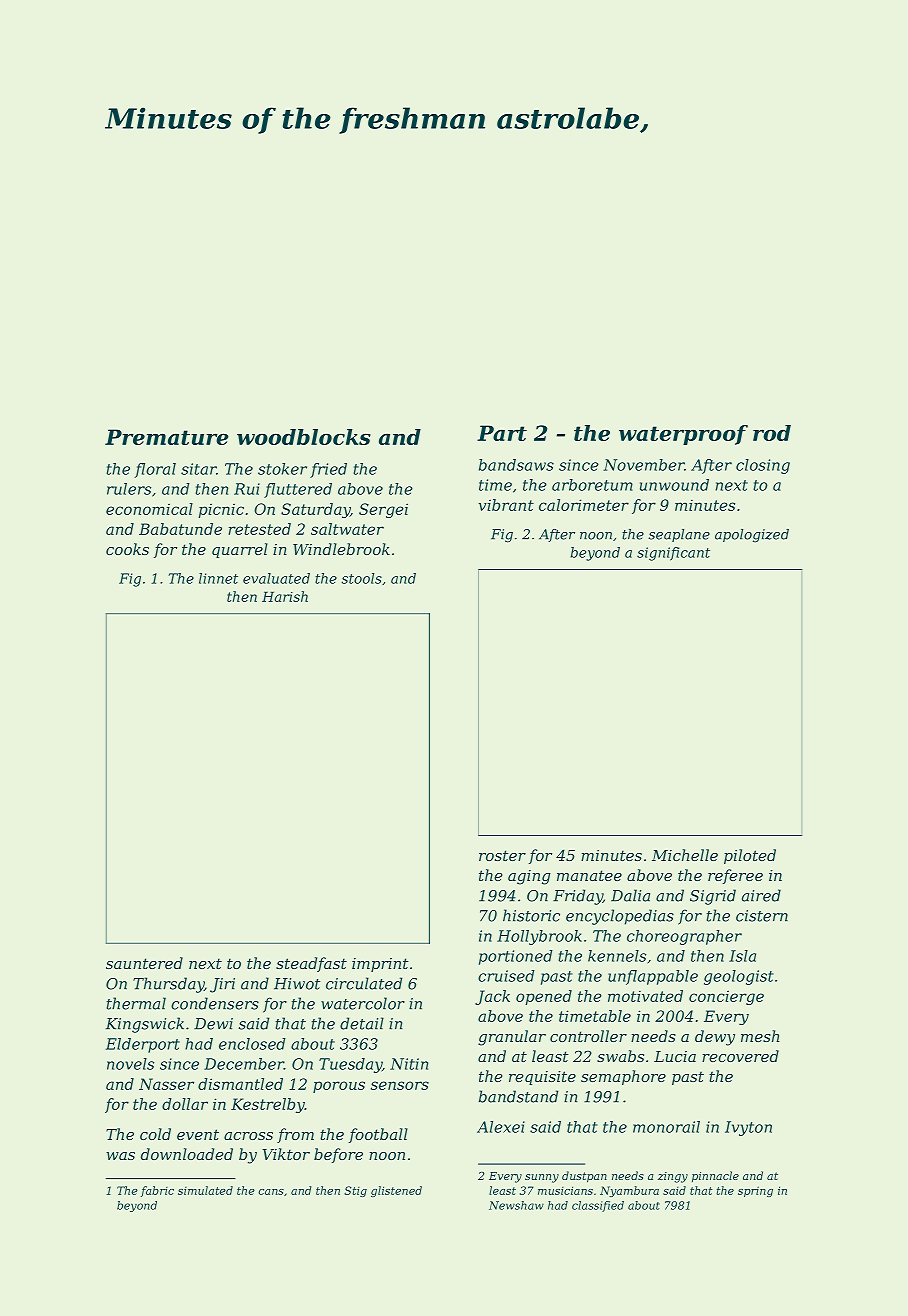 This image has width=908, height=1316. Describe the element at coordinates (362, 578) in the image. I see `stools` at that location.
